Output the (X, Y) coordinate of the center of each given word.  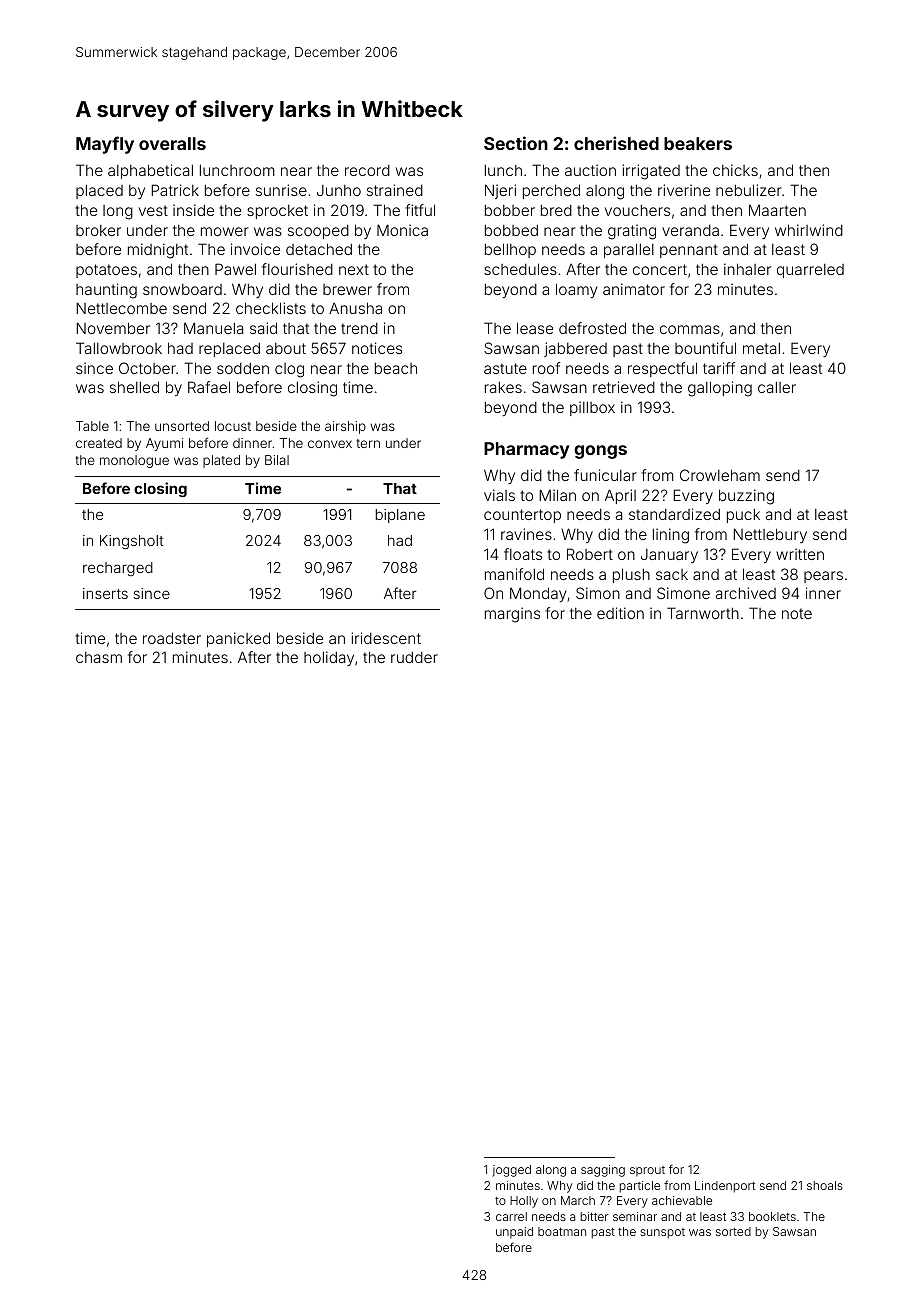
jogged (511, 1171)
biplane (400, 516)
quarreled (810, 271)
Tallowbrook (119, 348)
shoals (825, 1185)
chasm (99, 657)
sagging (603, 1171)
